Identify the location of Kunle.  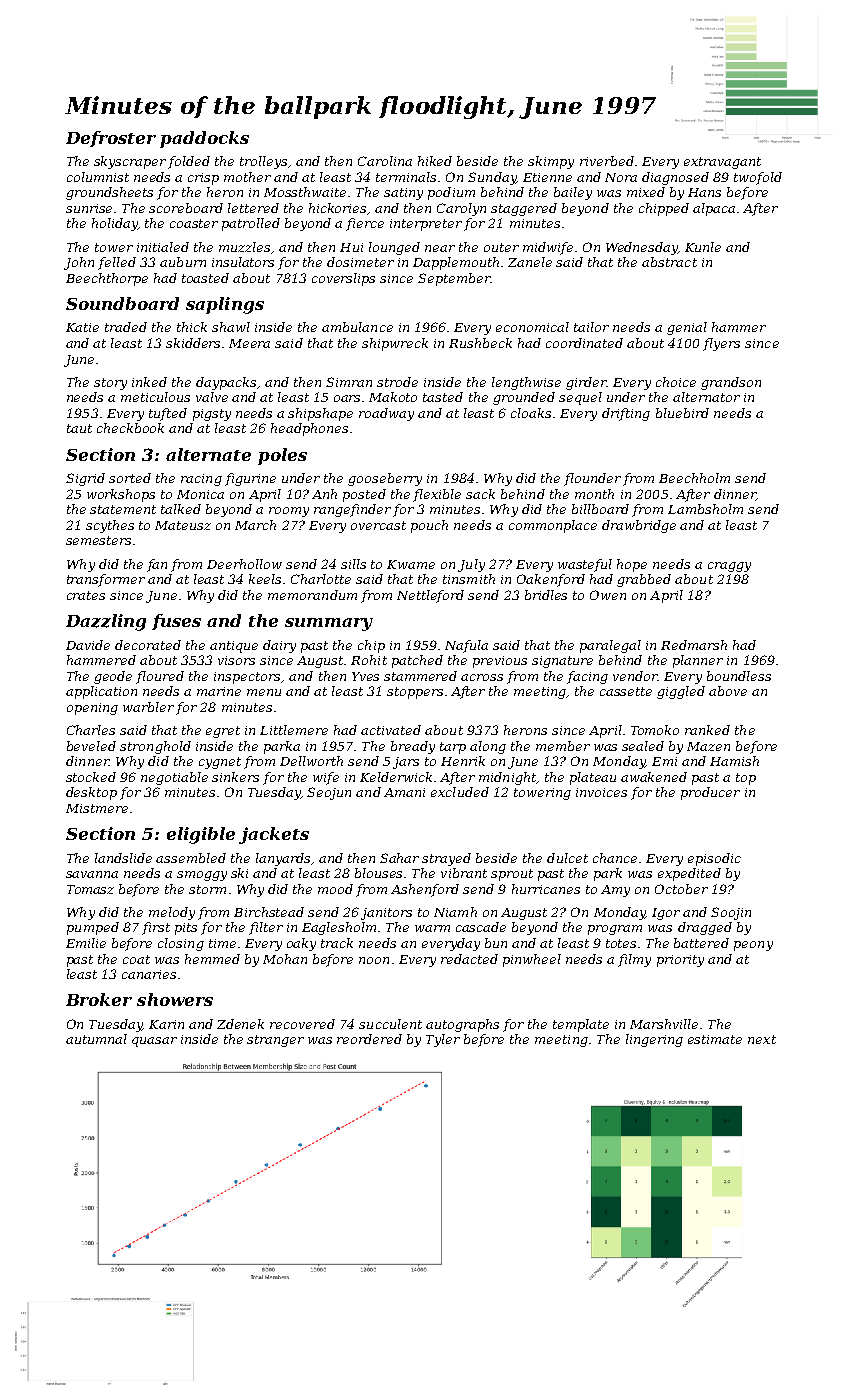
(703, 247).
